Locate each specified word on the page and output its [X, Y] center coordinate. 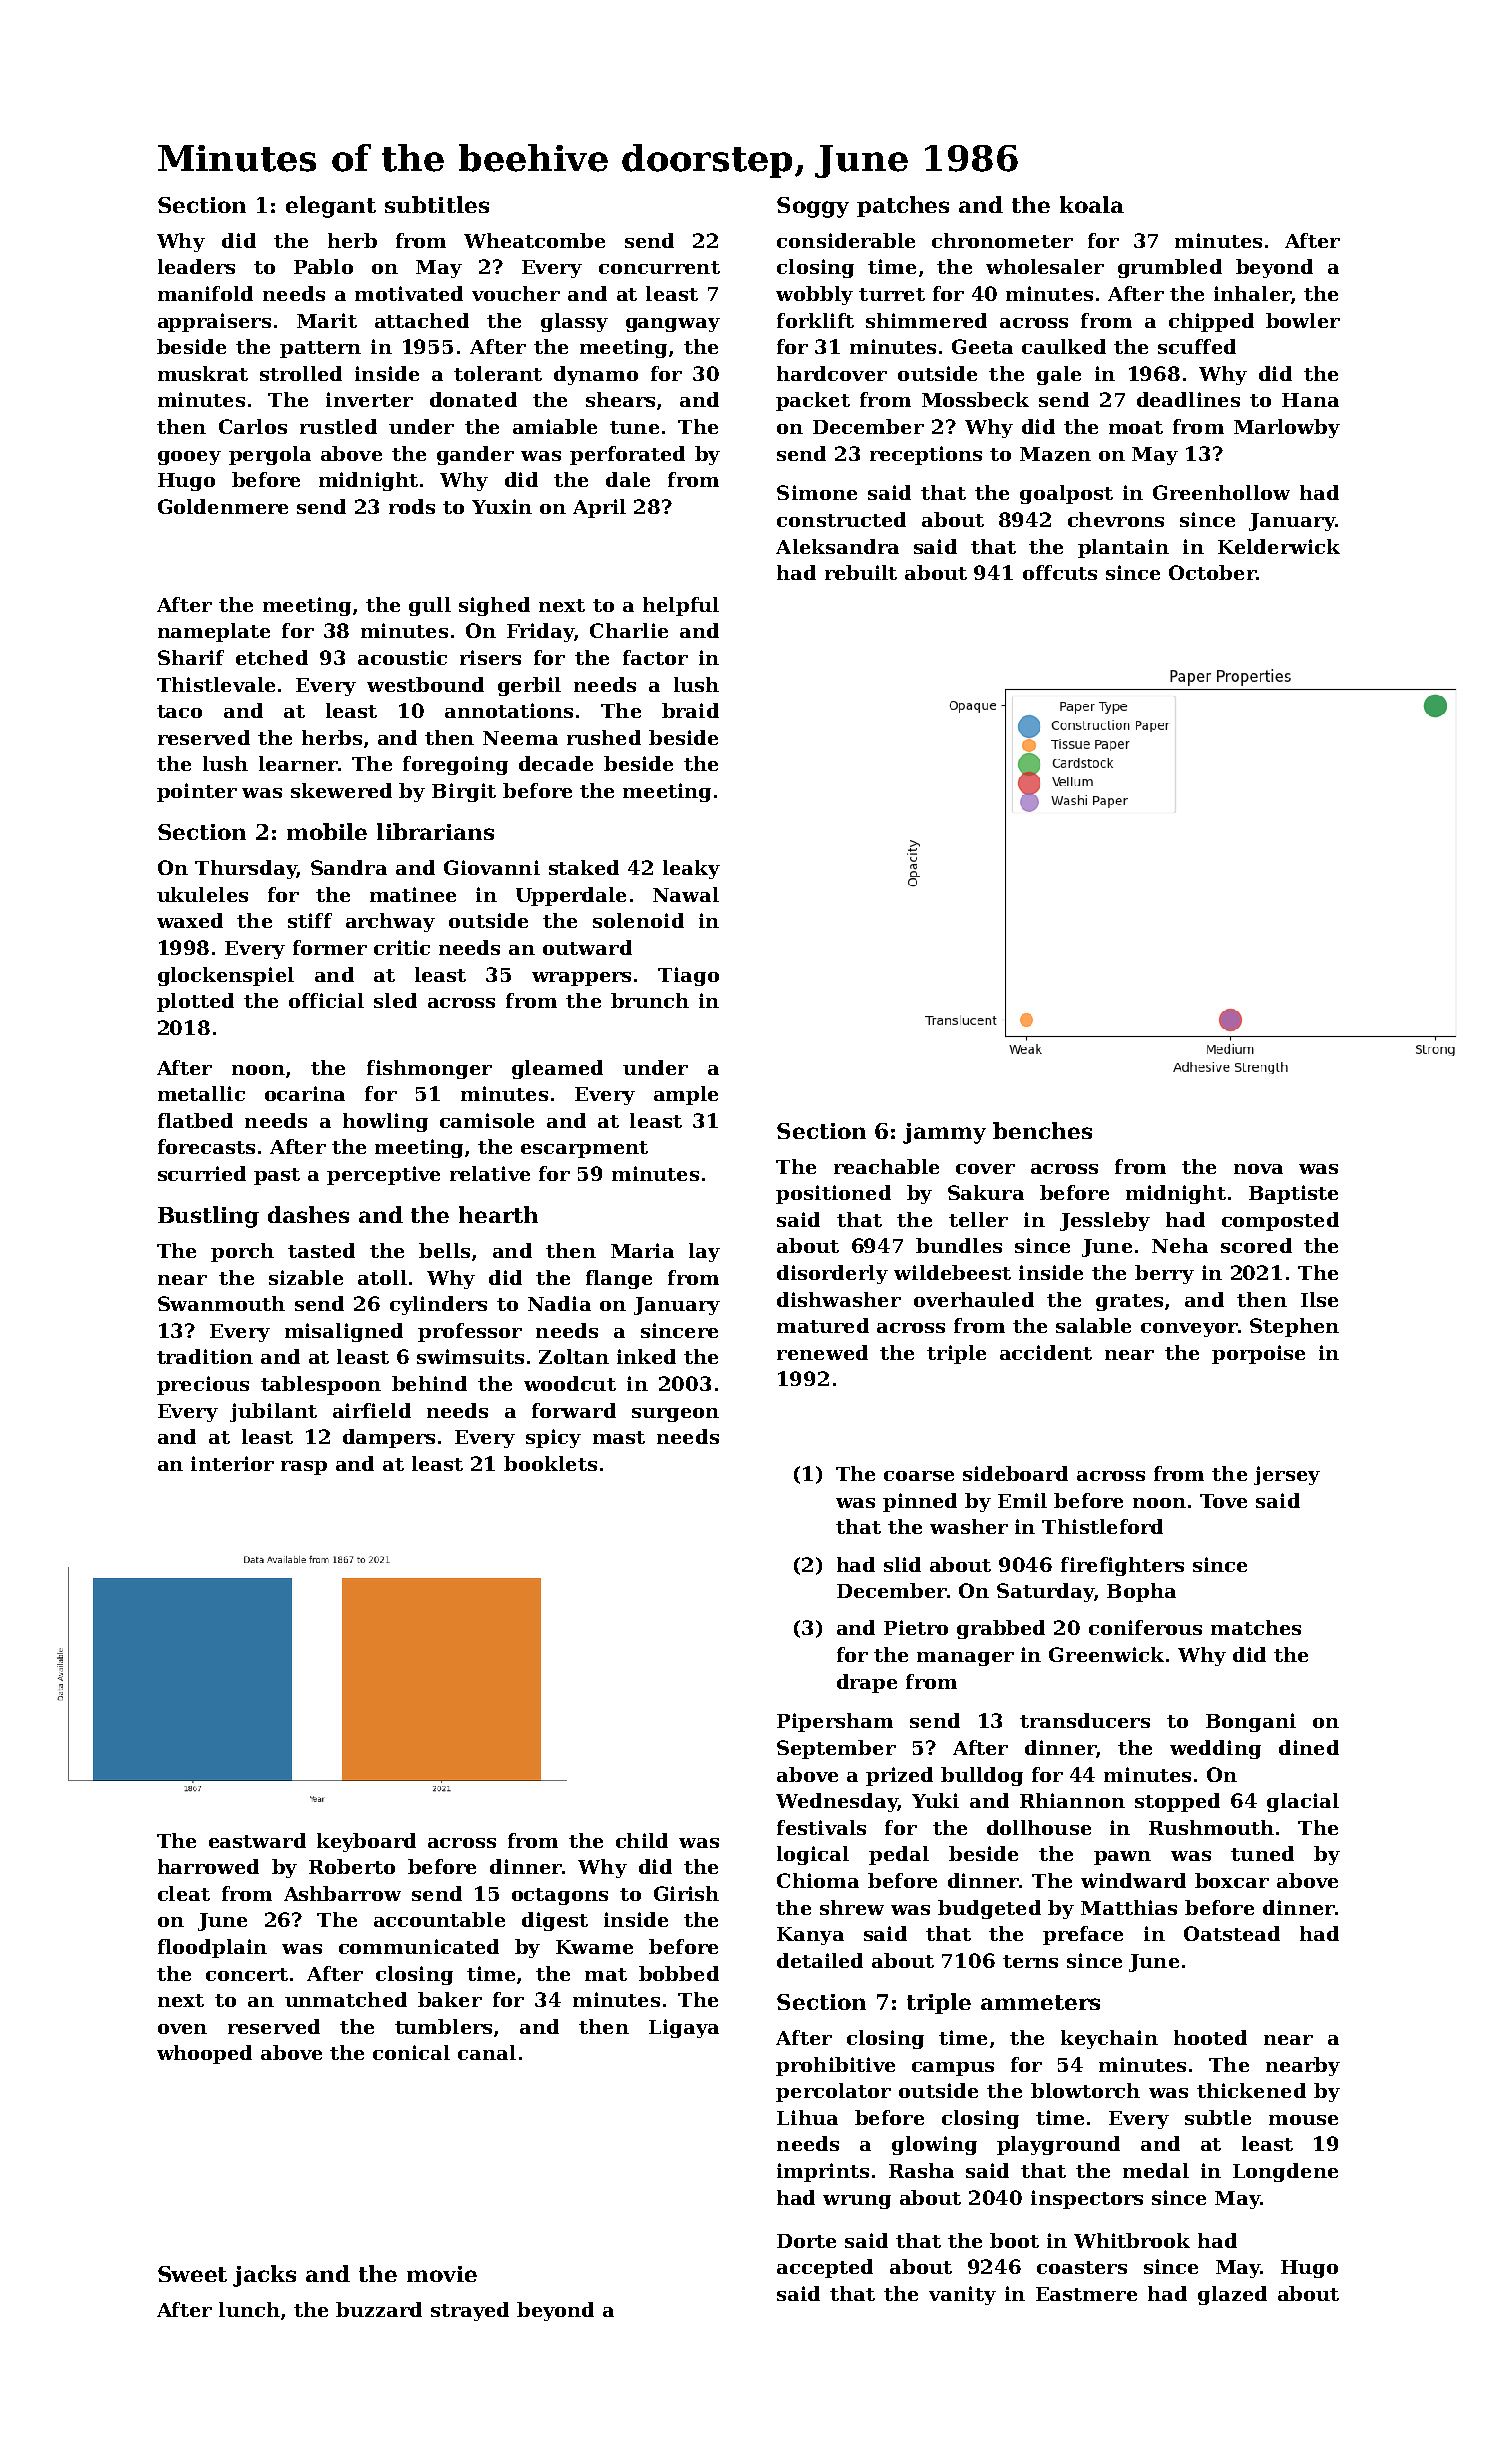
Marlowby [1287, 428]
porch [242, 1252]
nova [1258, 1169]
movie [442, 2274]
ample [686, 1095]
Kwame [594, 1947]
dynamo [596, 375]
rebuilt [861, 572]
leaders [196, 266]
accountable [439, 1919]
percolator [833, 2092]
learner [298, 763]
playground [1058, 2145]
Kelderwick [1279, 546]
